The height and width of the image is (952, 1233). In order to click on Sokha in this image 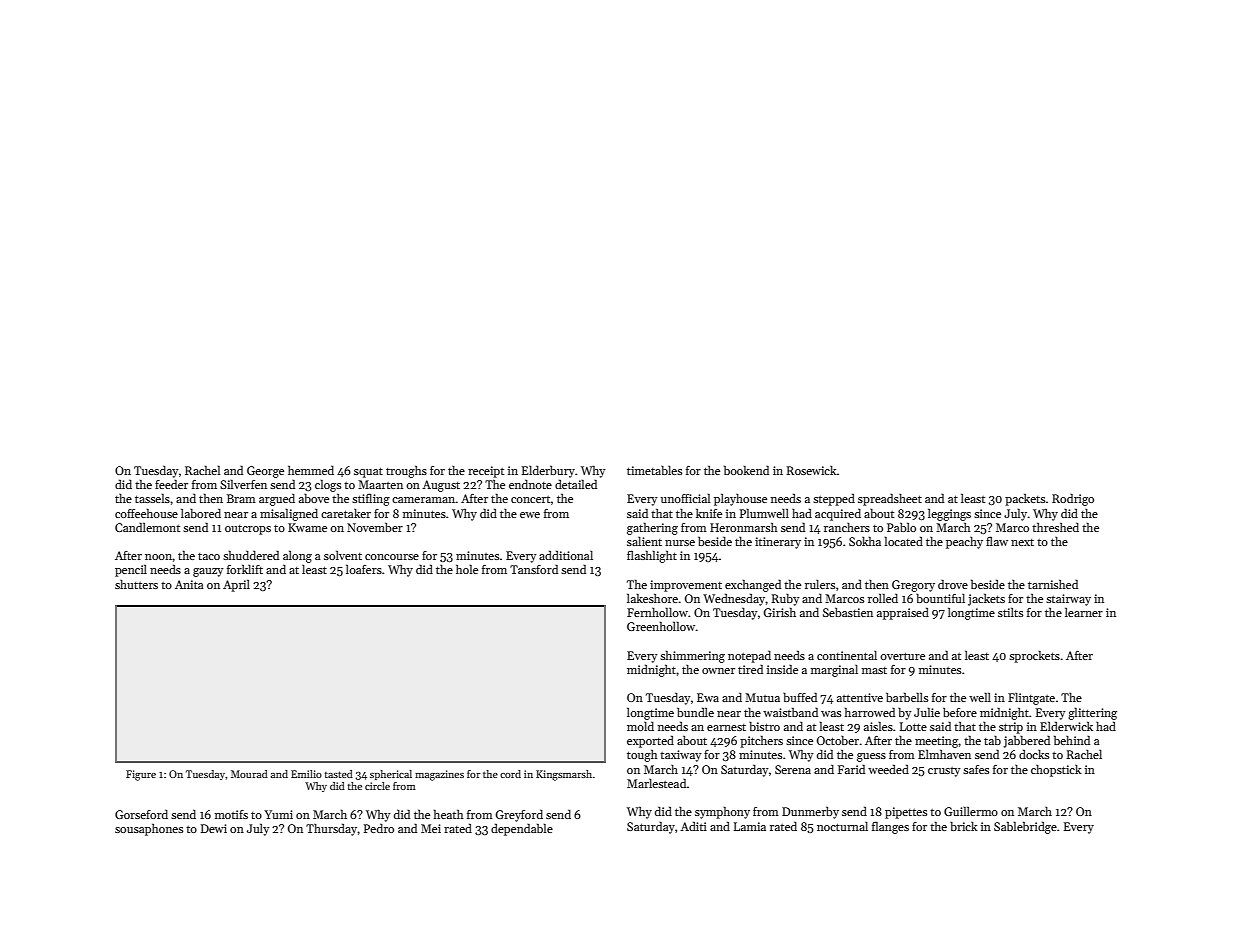, I will do `click(865, 541)`.
